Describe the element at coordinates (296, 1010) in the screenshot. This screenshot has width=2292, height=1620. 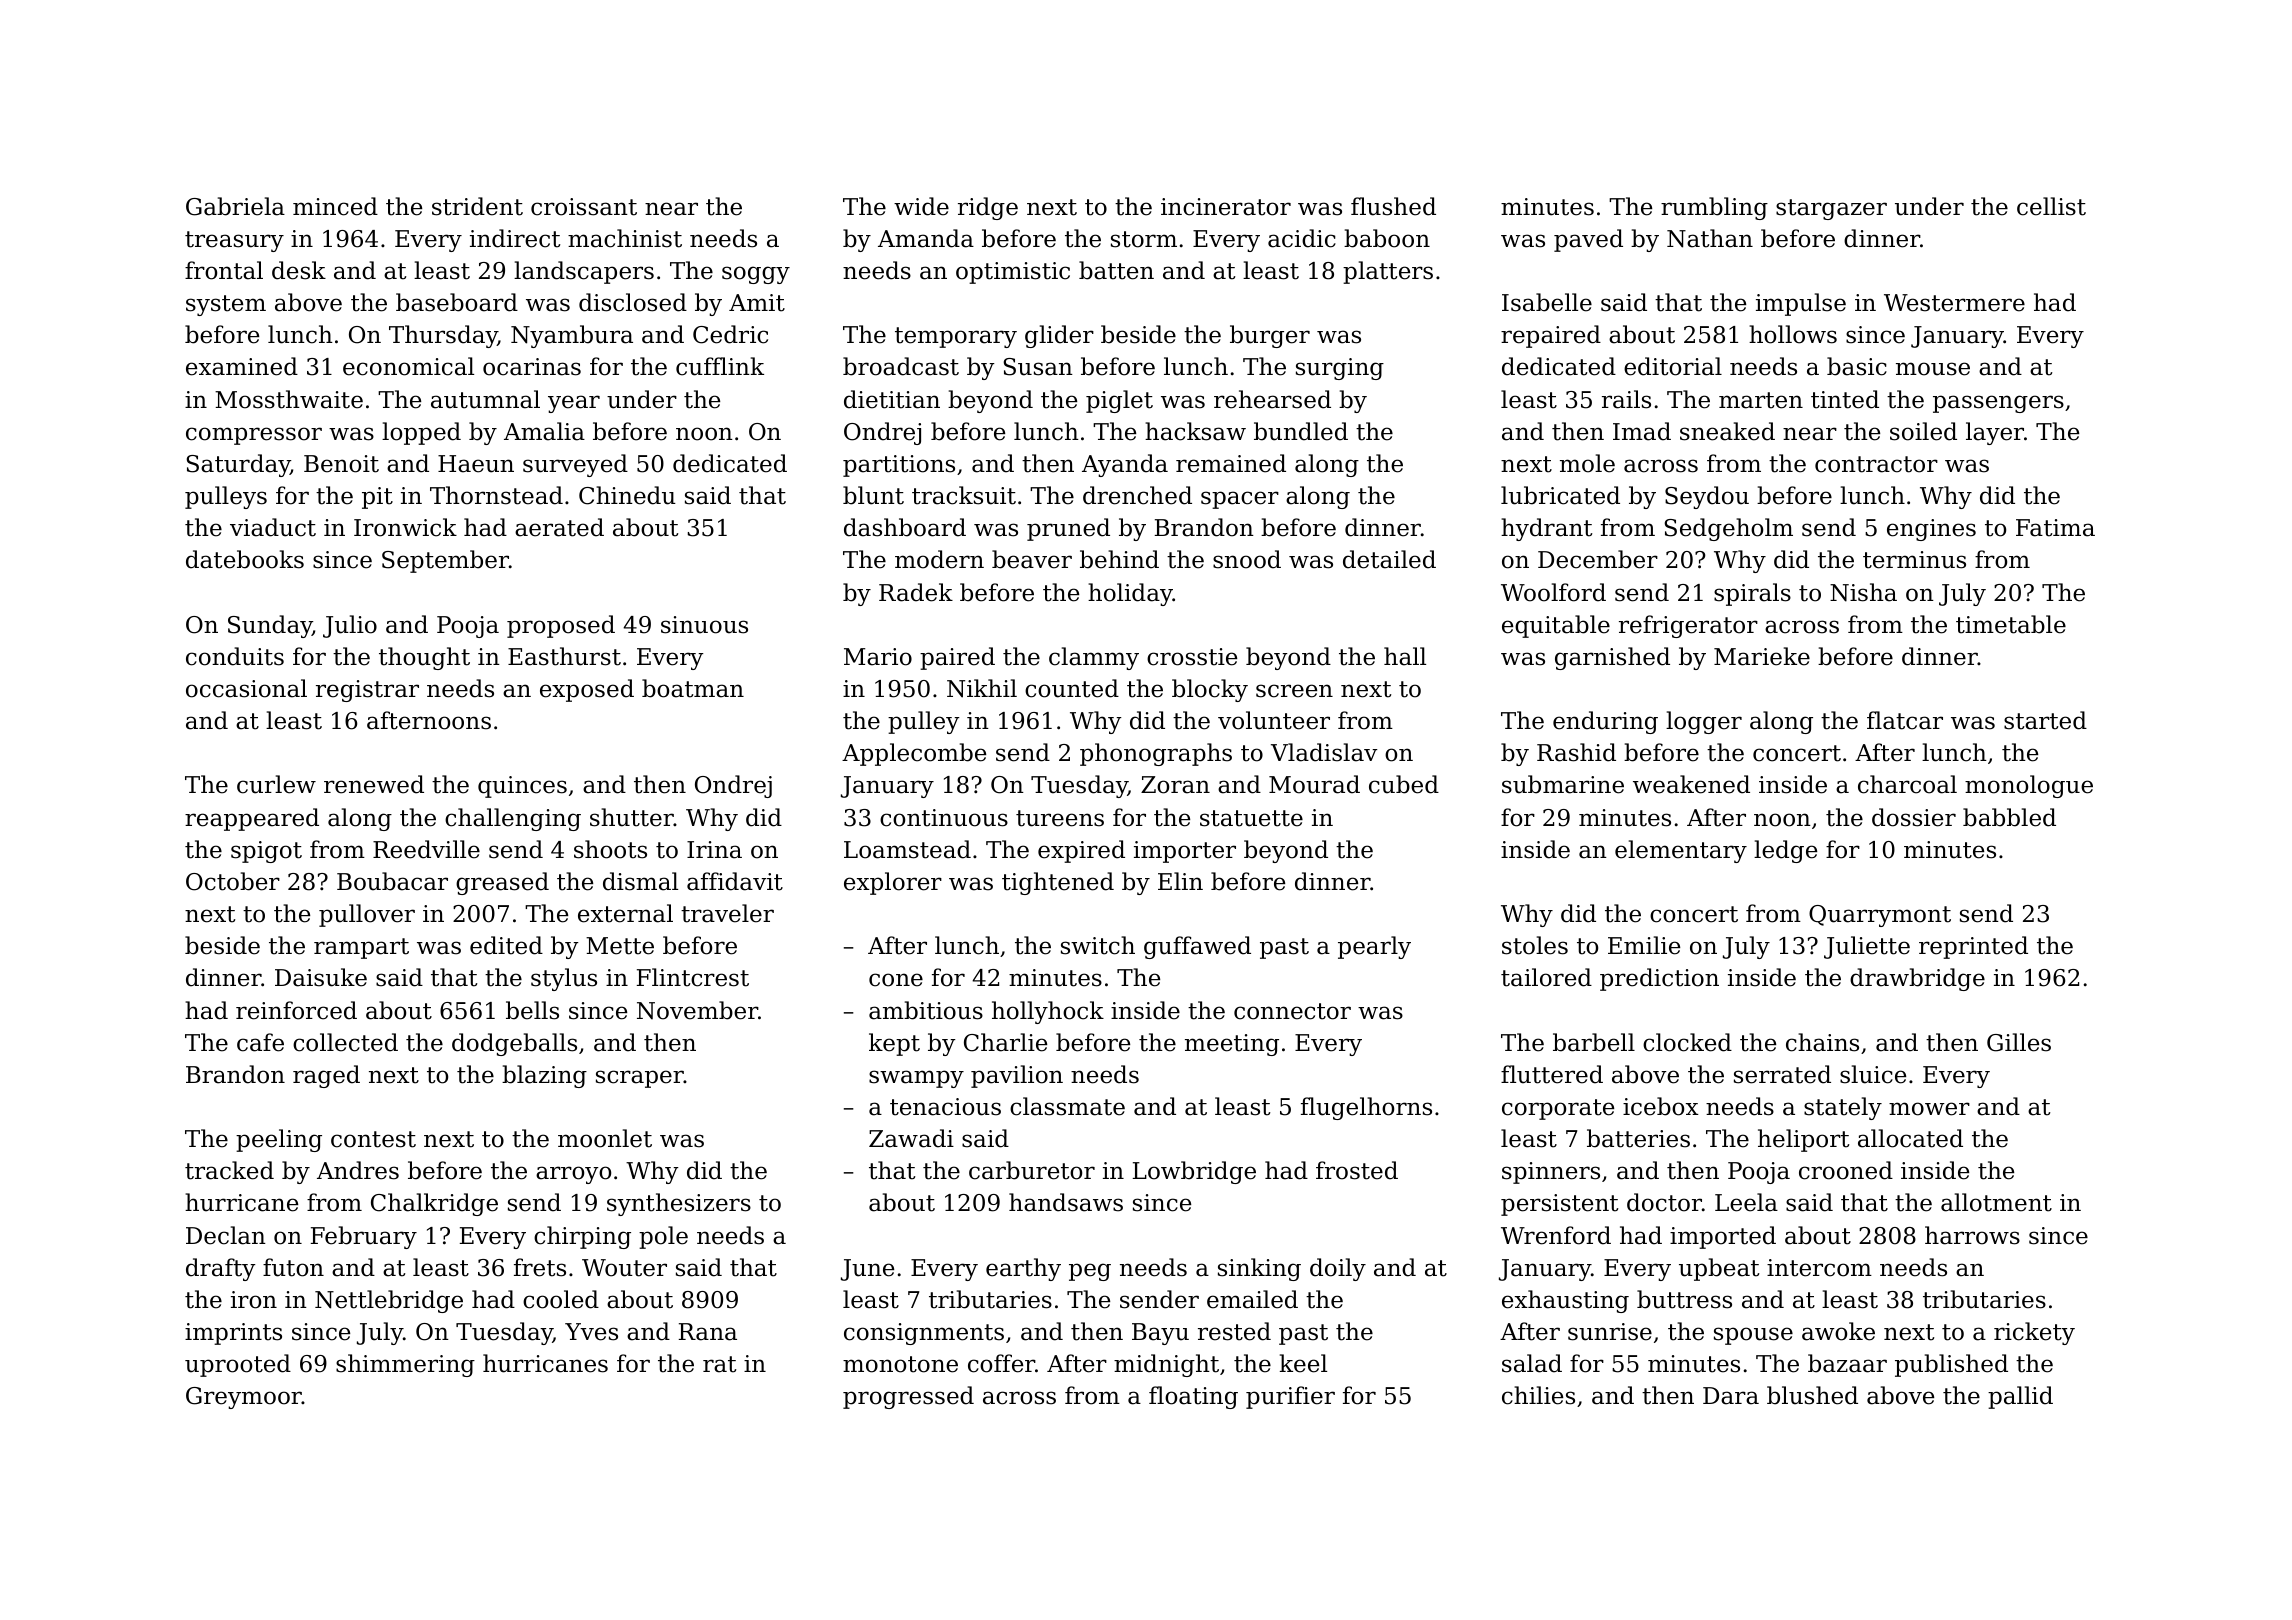
I see `reinforced` at that location.
